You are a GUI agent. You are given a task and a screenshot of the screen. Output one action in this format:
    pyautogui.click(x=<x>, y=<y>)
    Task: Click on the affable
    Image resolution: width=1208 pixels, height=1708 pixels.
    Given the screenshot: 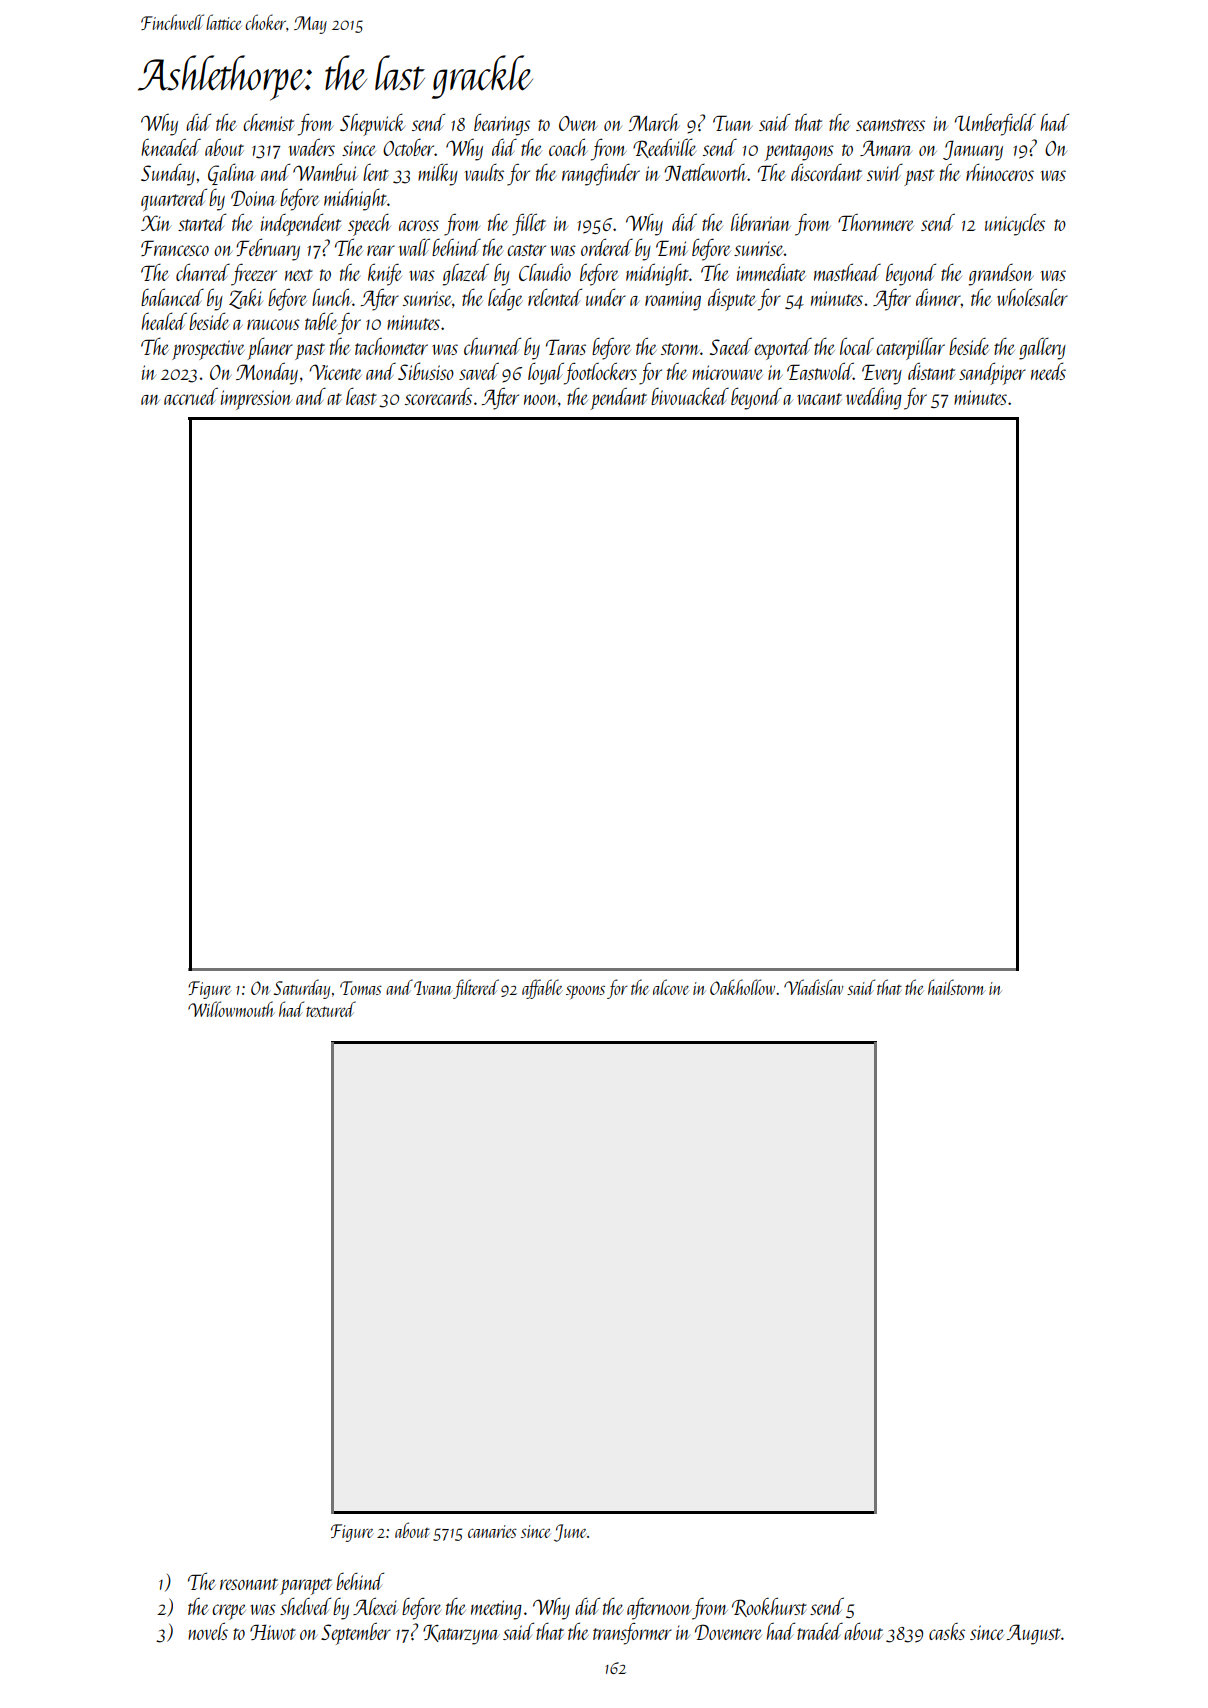 What is the action you would take?
    pyautogui.click(x=542, y=989)
